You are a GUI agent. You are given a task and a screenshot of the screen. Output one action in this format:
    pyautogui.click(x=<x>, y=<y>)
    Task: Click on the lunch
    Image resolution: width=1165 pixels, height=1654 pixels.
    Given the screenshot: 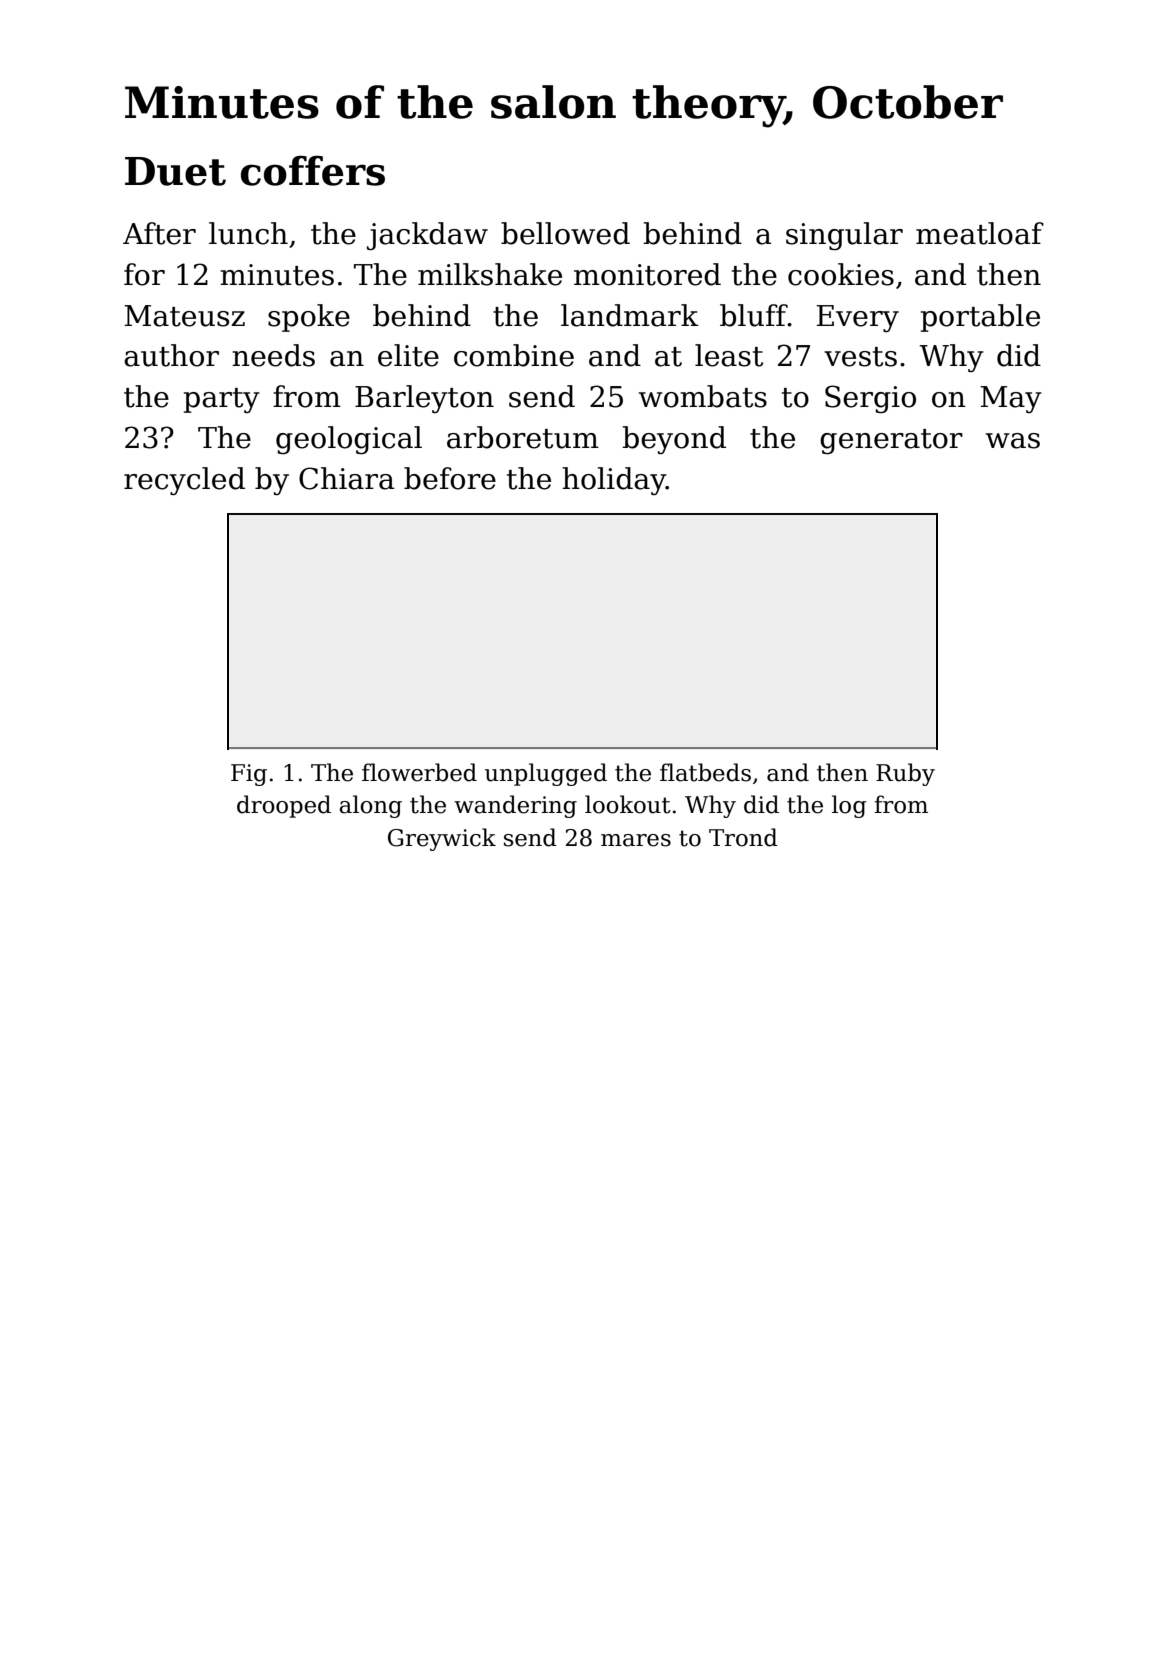 What is the action you would take?
    pyautogui.click(x=248, y=233)
